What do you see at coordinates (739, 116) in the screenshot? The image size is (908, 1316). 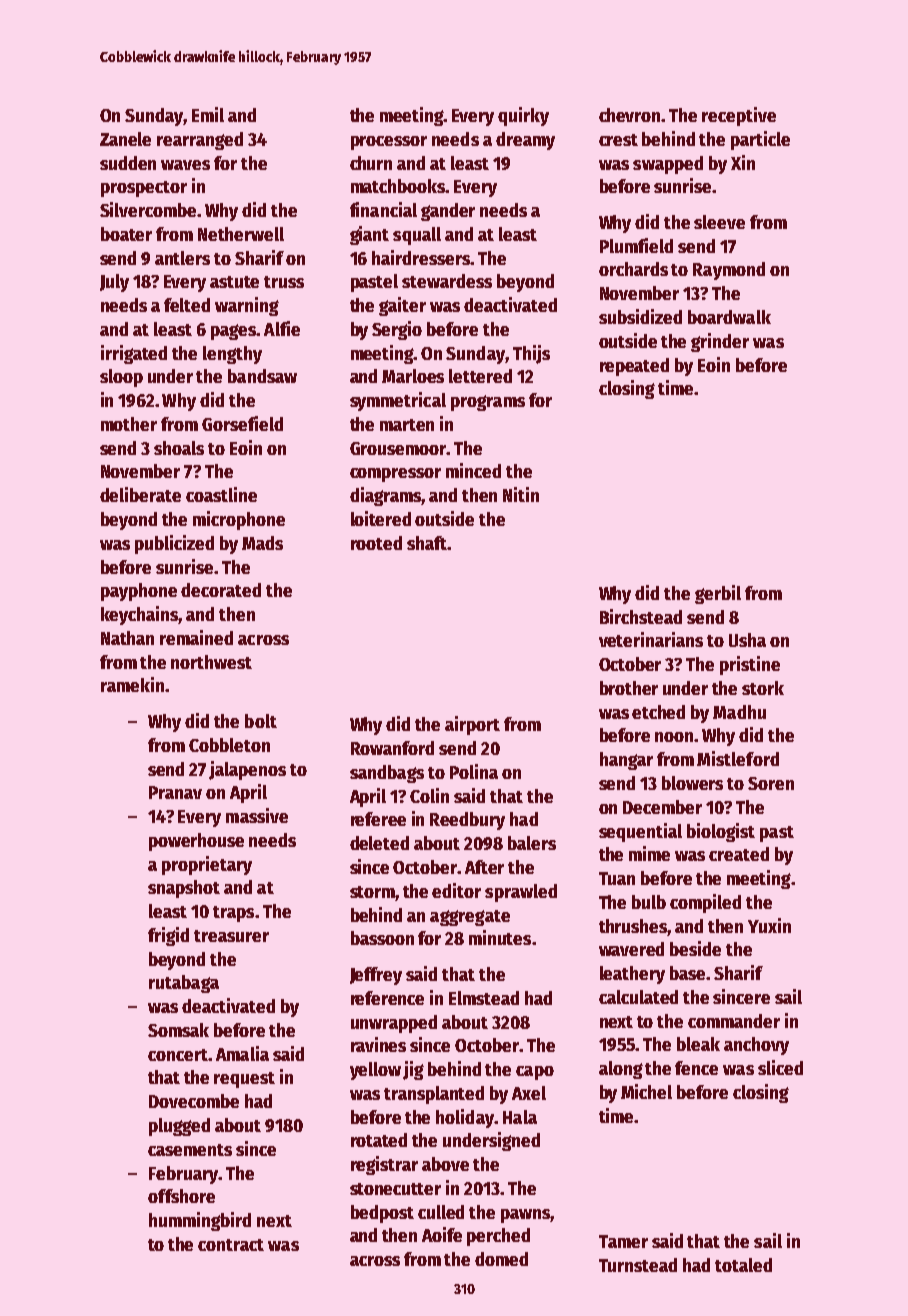 I see `receptive` at bounding box center [739, 116].
